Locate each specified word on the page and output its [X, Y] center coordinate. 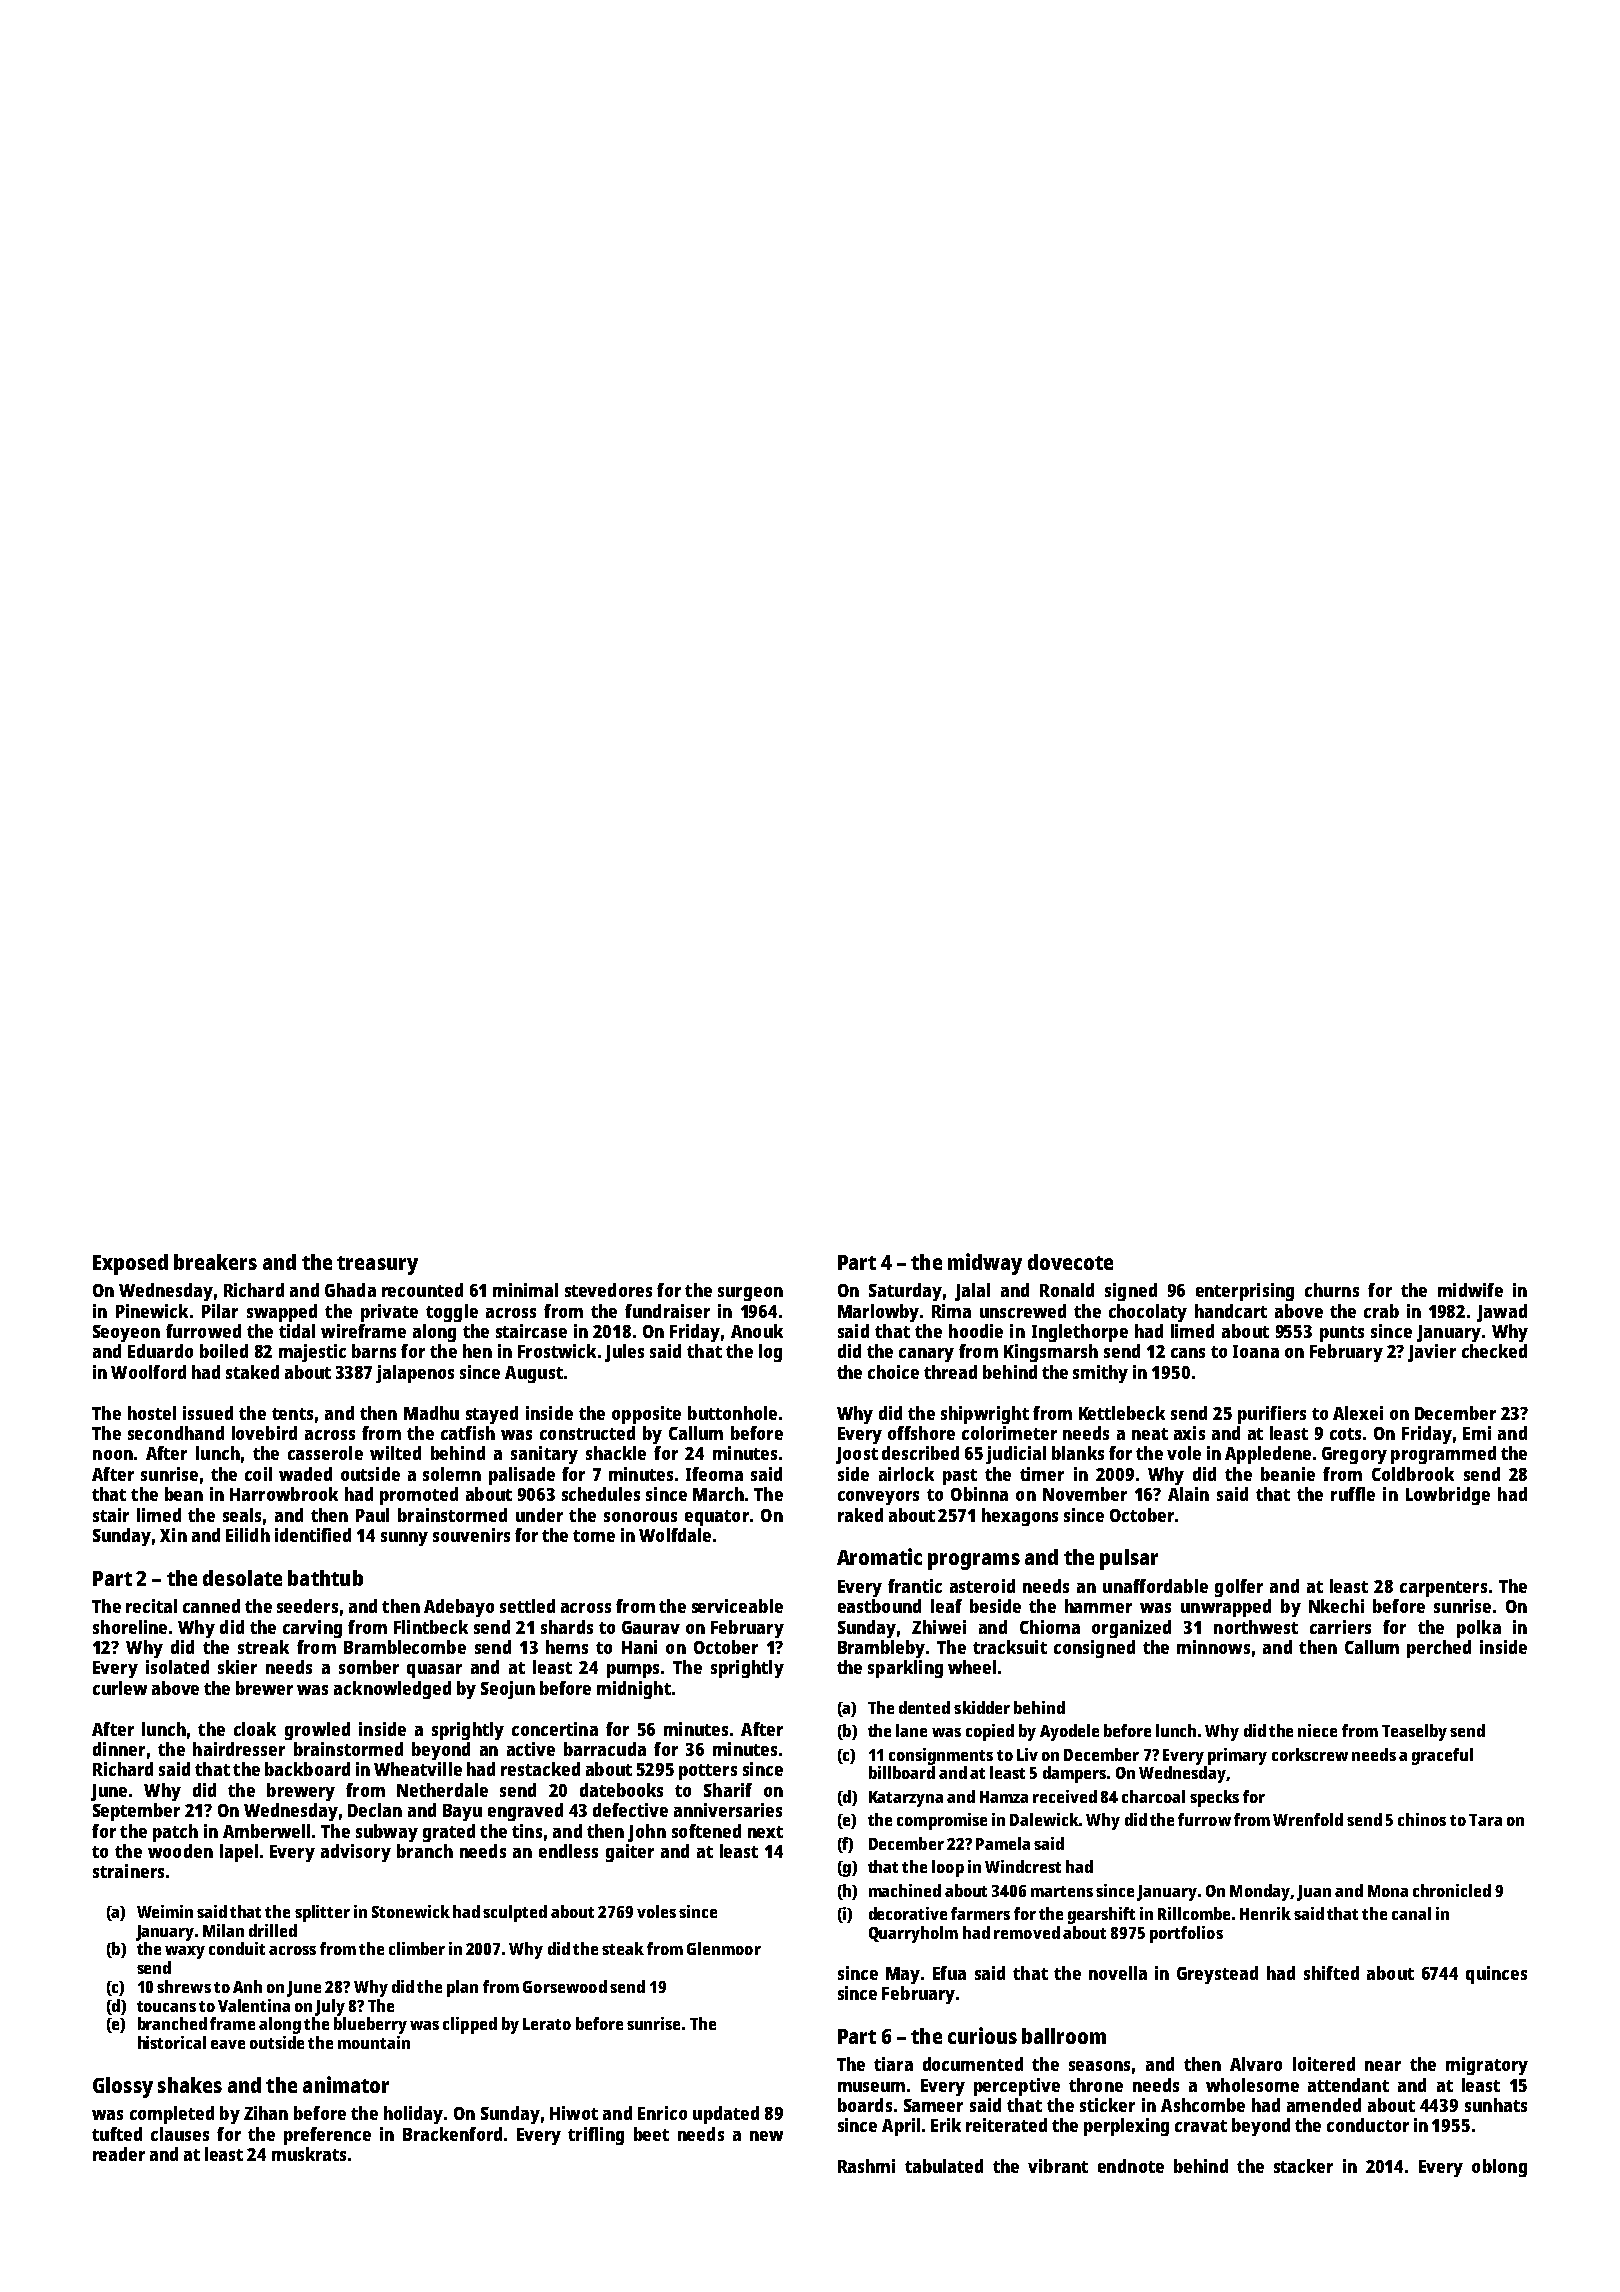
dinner [119, 1749]
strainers [128, 1871]
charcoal [1153, 1796]
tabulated [944, 2166]
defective [630, 1810]
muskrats [309, 2154]
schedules [601, 1494]
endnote [1131, 2166]
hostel [152, 1413]
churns [1332, 1290]
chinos [1422, 1819]
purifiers [1272, 1415]
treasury [377, 1265]
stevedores [608, 1290]
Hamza [1004, 1797]
